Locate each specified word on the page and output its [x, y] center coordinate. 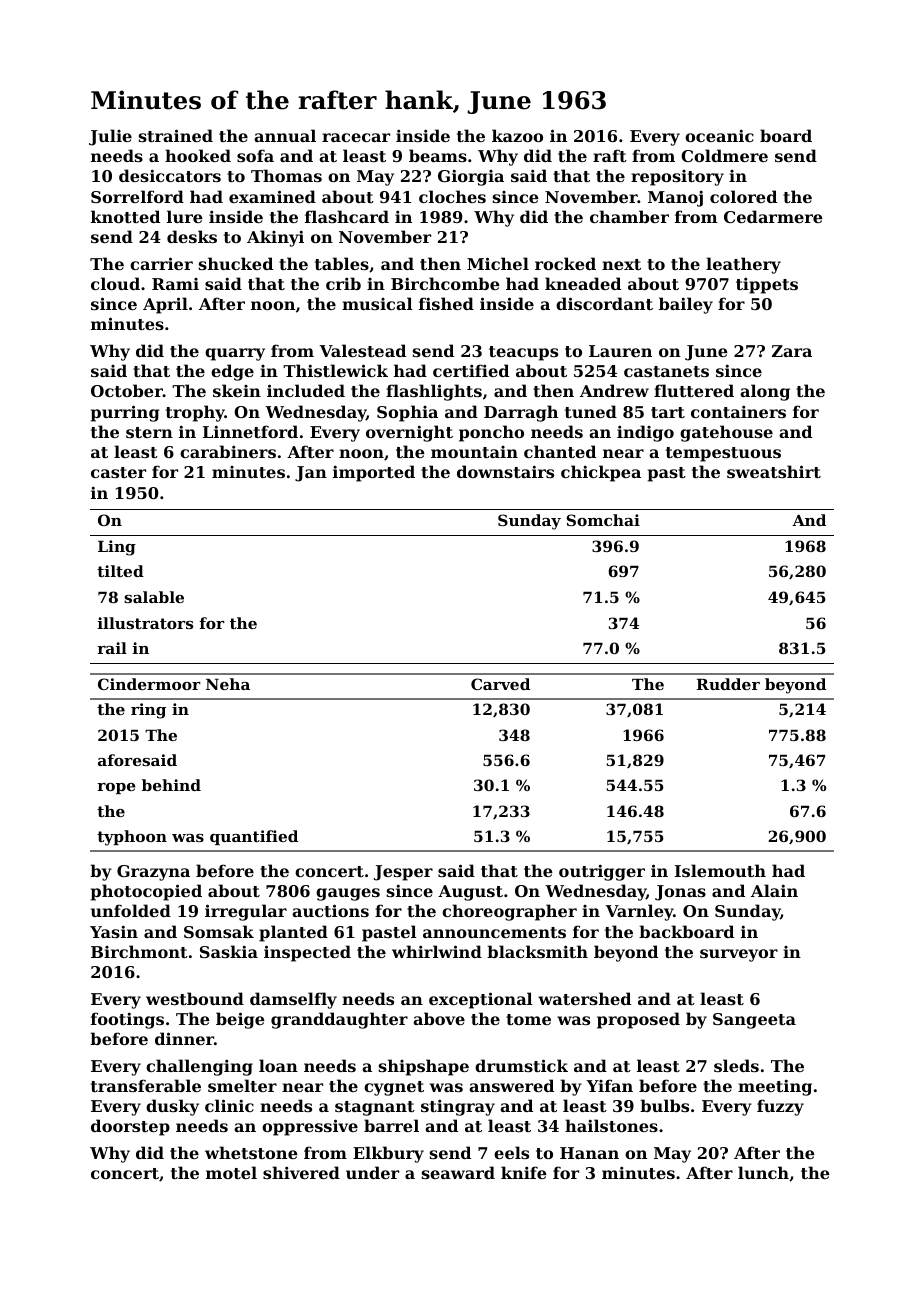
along [765, 392]
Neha [228, 684]
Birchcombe [445, 283]
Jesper [403, 873]
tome [528, 1019]
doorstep [130, 1127]
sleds [736, 1065]
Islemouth [720, 870]
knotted [125, 216]
